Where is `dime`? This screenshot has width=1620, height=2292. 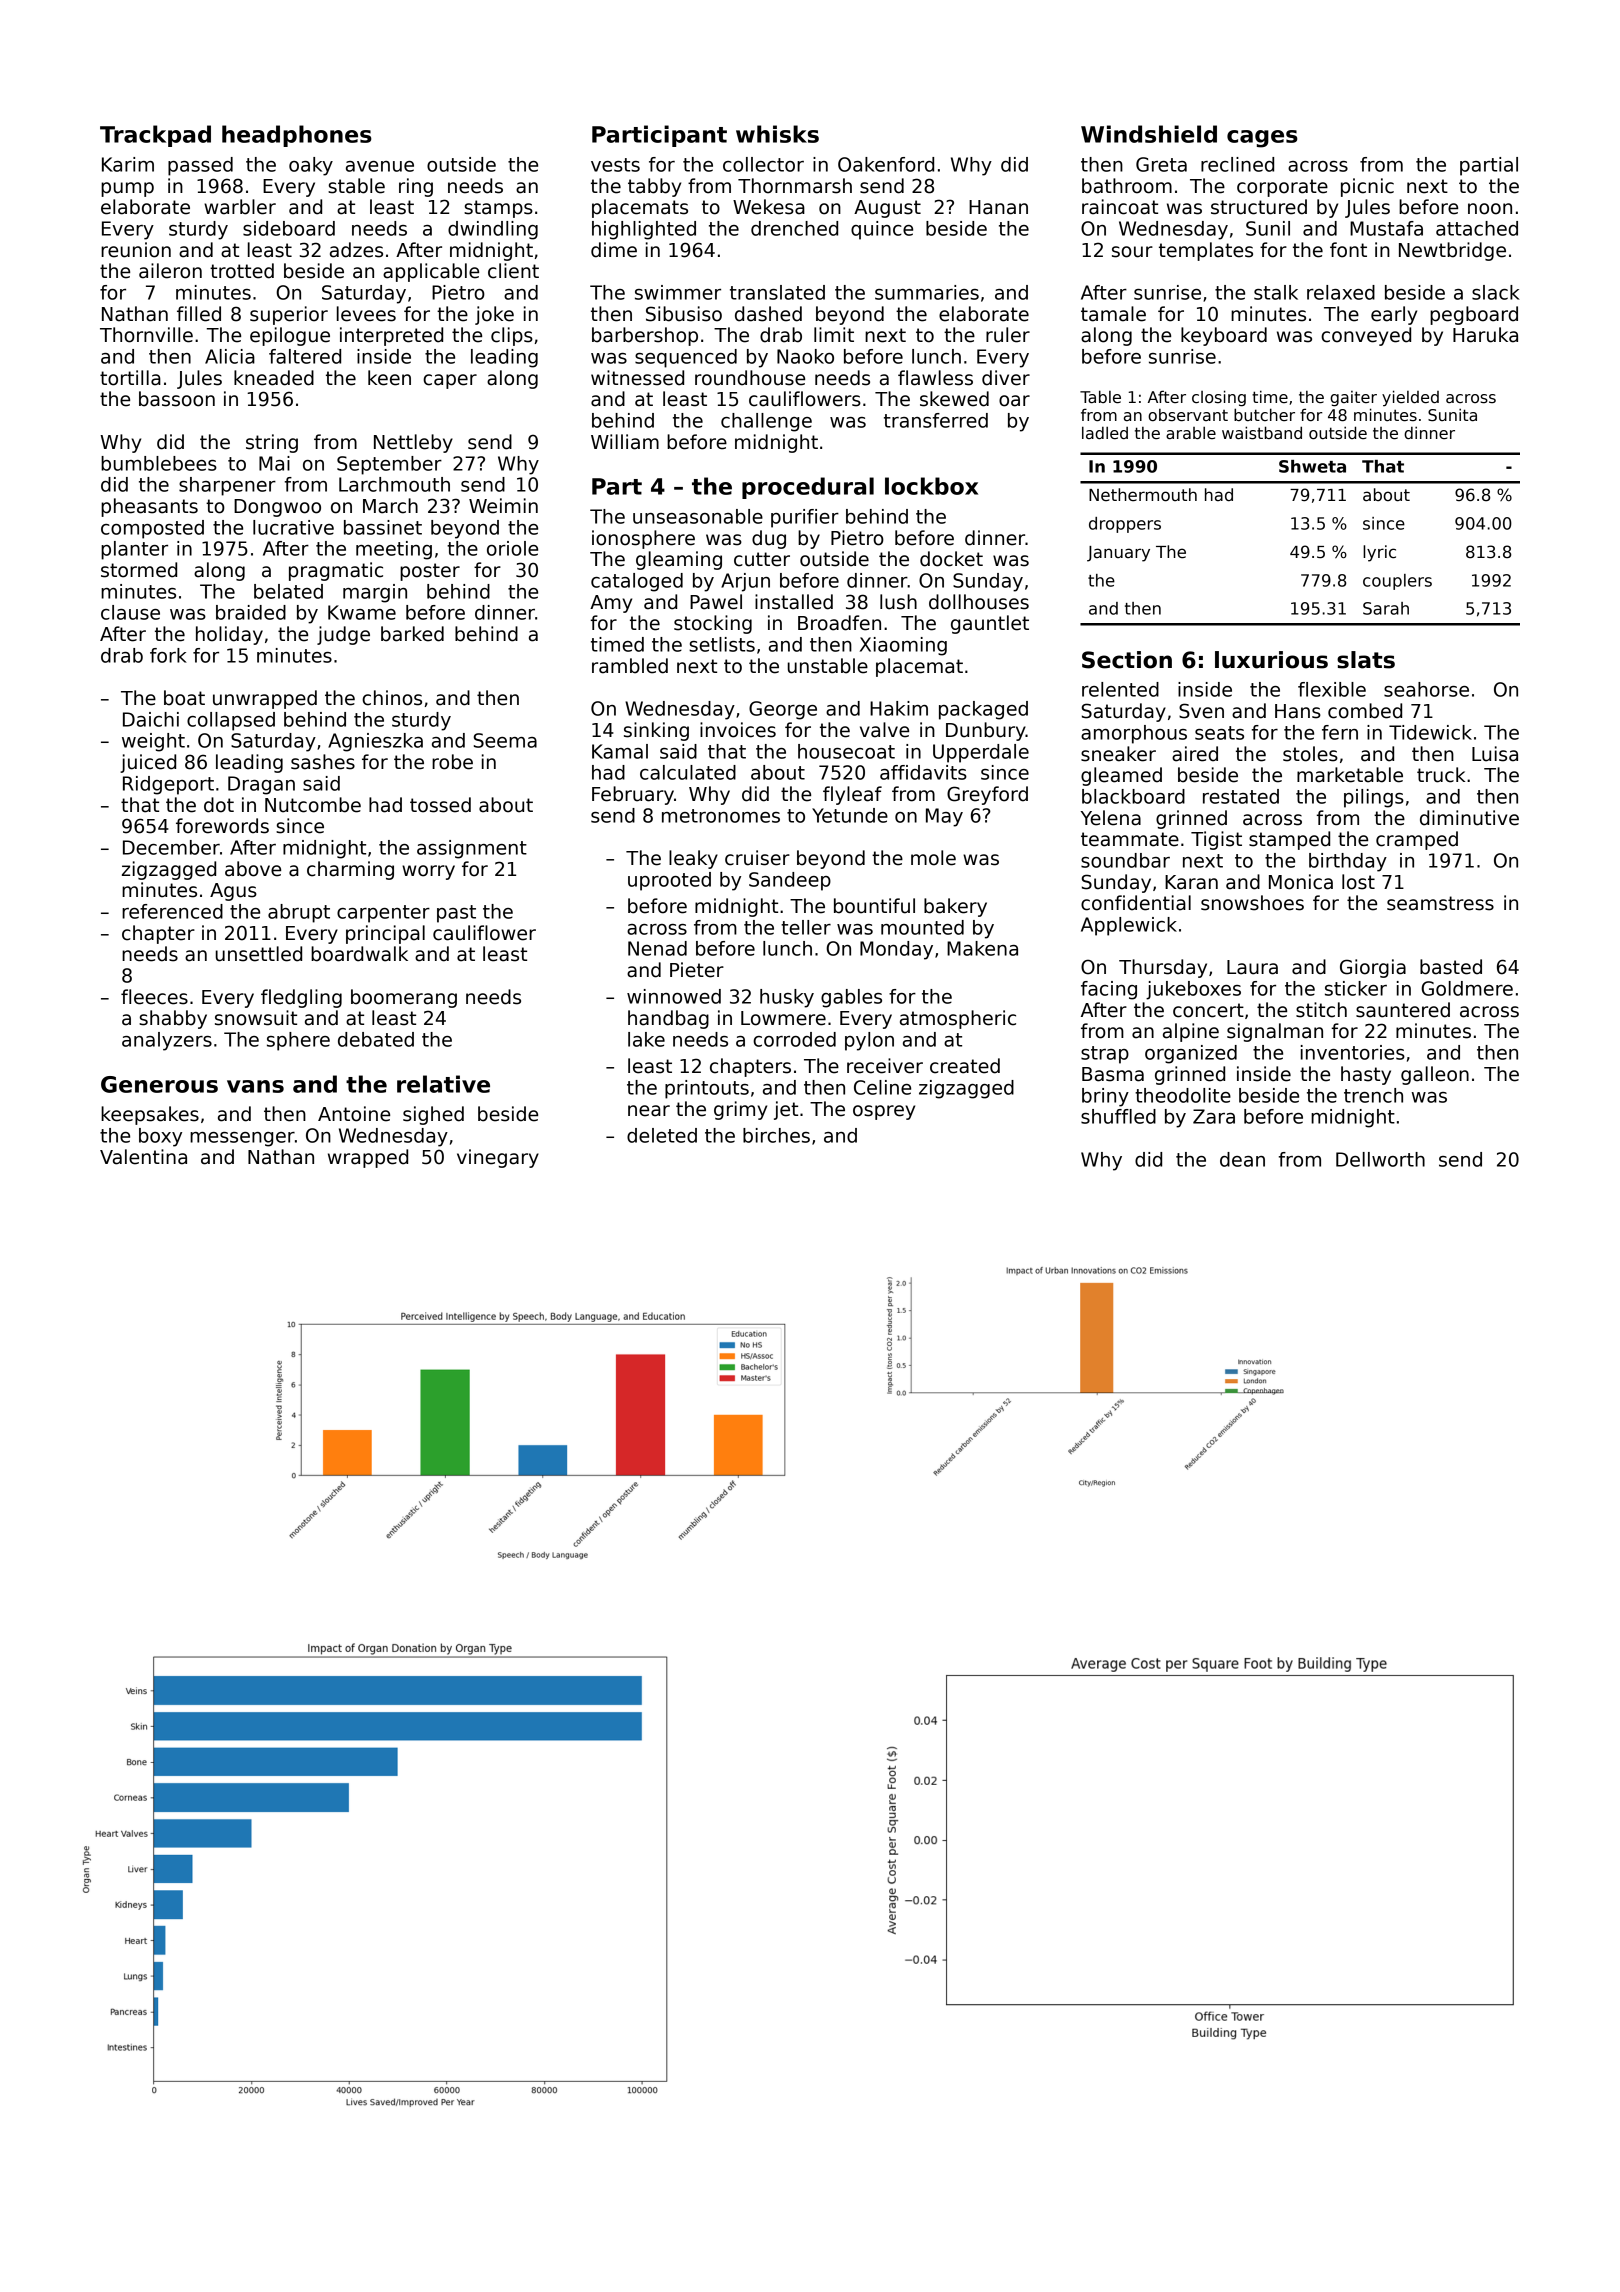
dime is located at coordinates (614, 250).
